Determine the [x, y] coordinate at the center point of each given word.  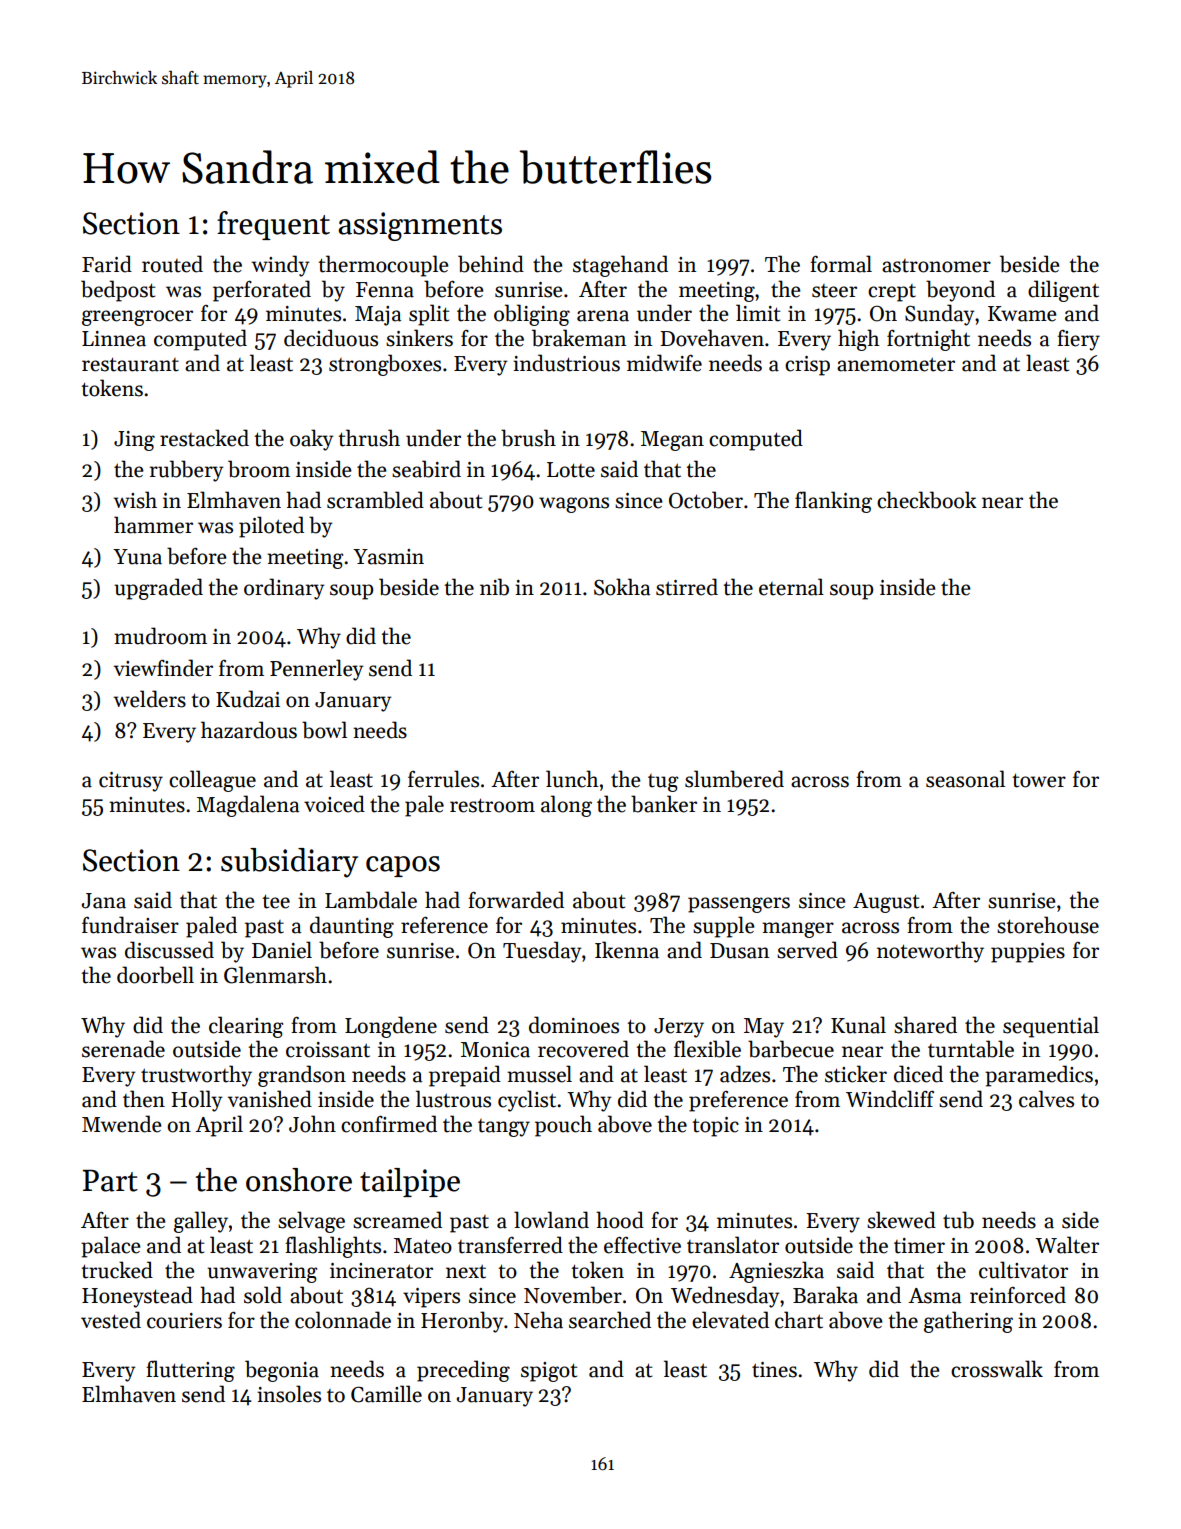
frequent [273, 225]
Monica [495, 1050]
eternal [791, 587]
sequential [1051, 1027]
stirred [687, 587]
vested [111, 1320]
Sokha [622, 587]
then [144, 1099]
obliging [532, 315]
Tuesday [542, 952]
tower [1039, 780]
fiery [1078, 340]
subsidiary [289, 863]
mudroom [160, 636]
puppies [1028, 953]
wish [135, 500]
